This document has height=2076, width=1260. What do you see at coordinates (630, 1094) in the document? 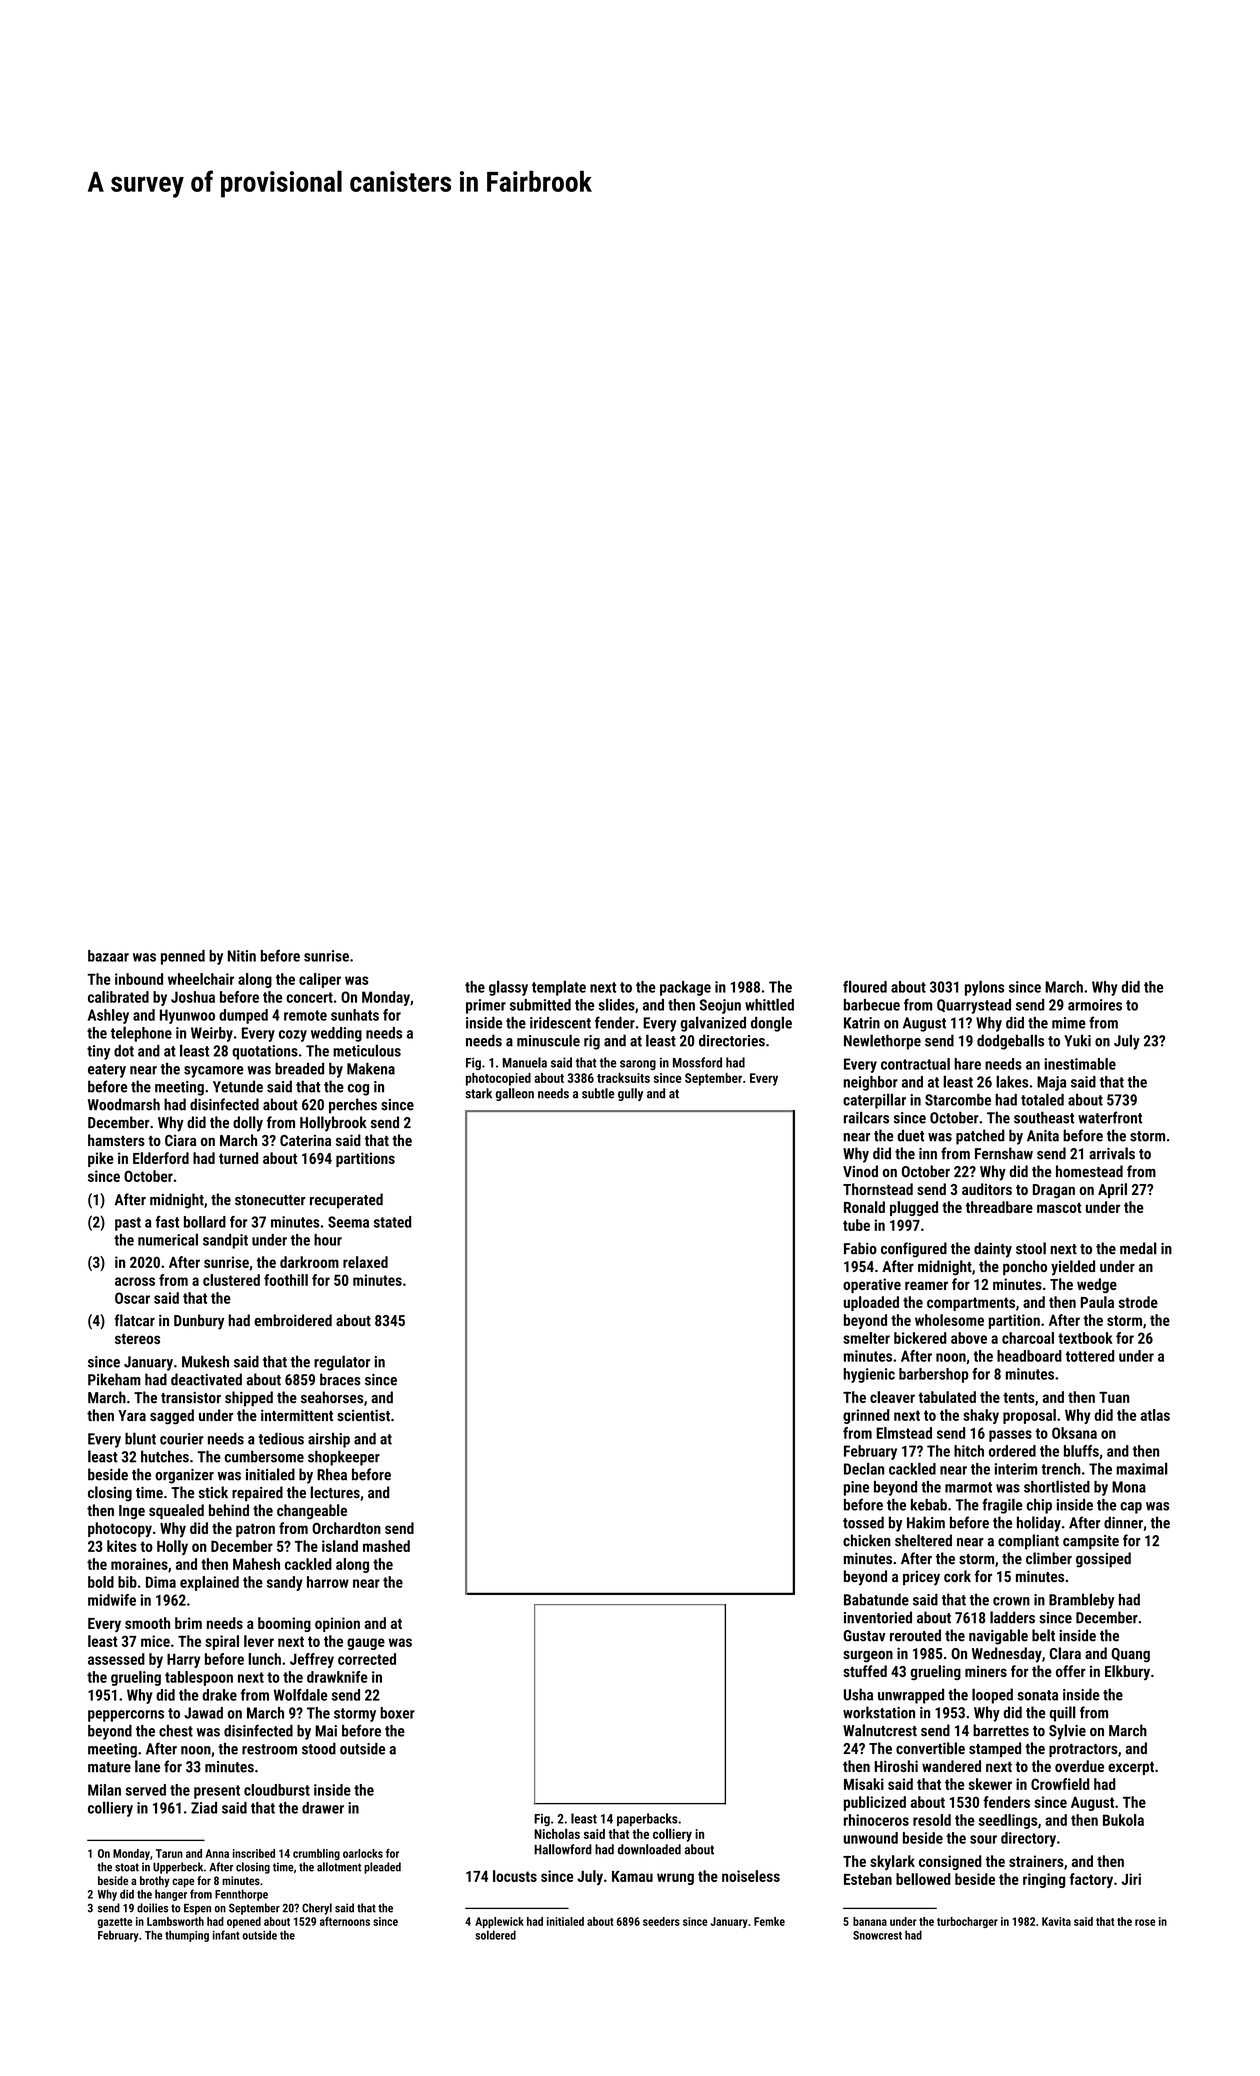
I see `gully` at bounding box center [630, 1094].
